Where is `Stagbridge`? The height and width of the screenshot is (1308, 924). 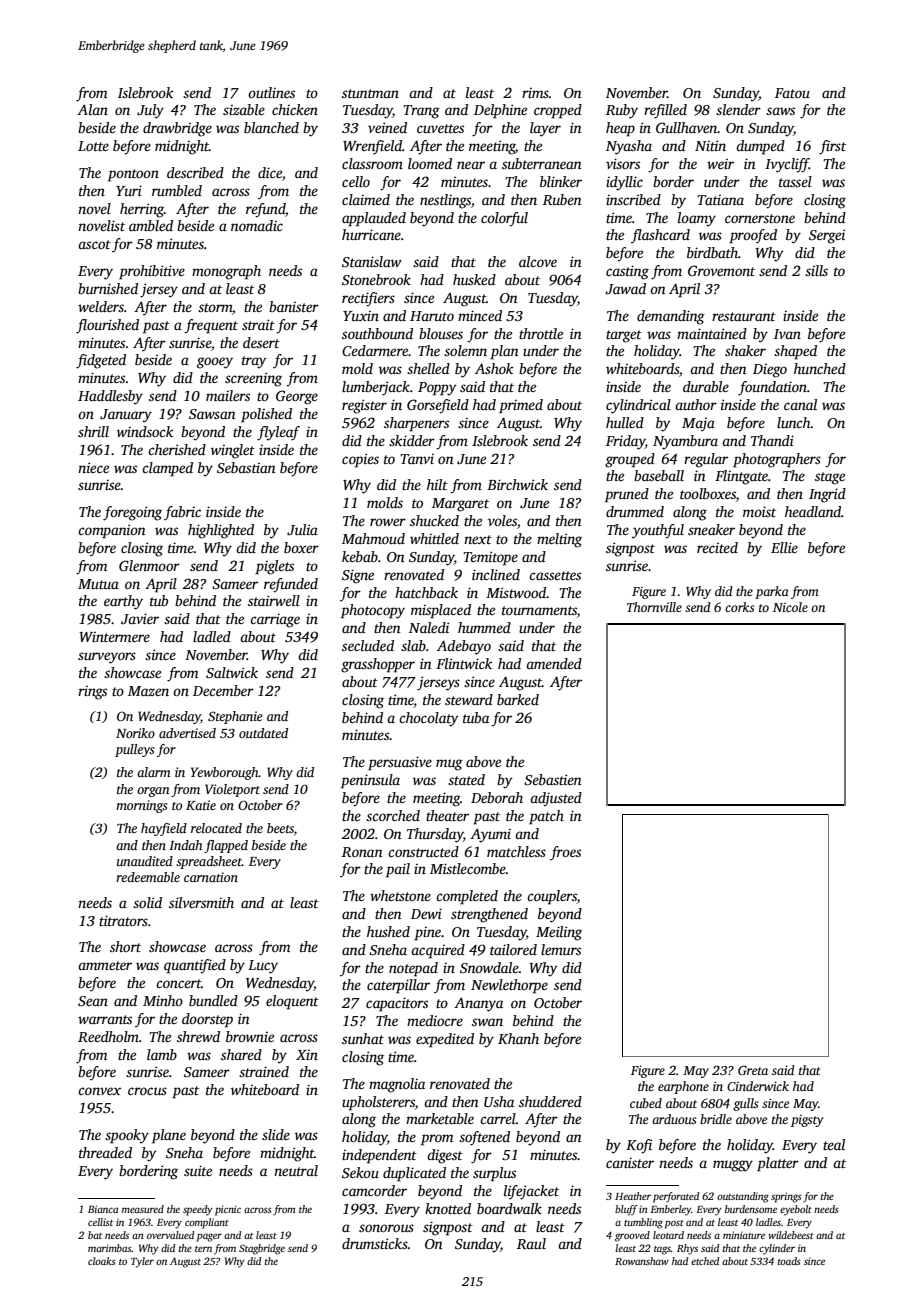
Stagbridge is located at coordinates (262, 1249).
